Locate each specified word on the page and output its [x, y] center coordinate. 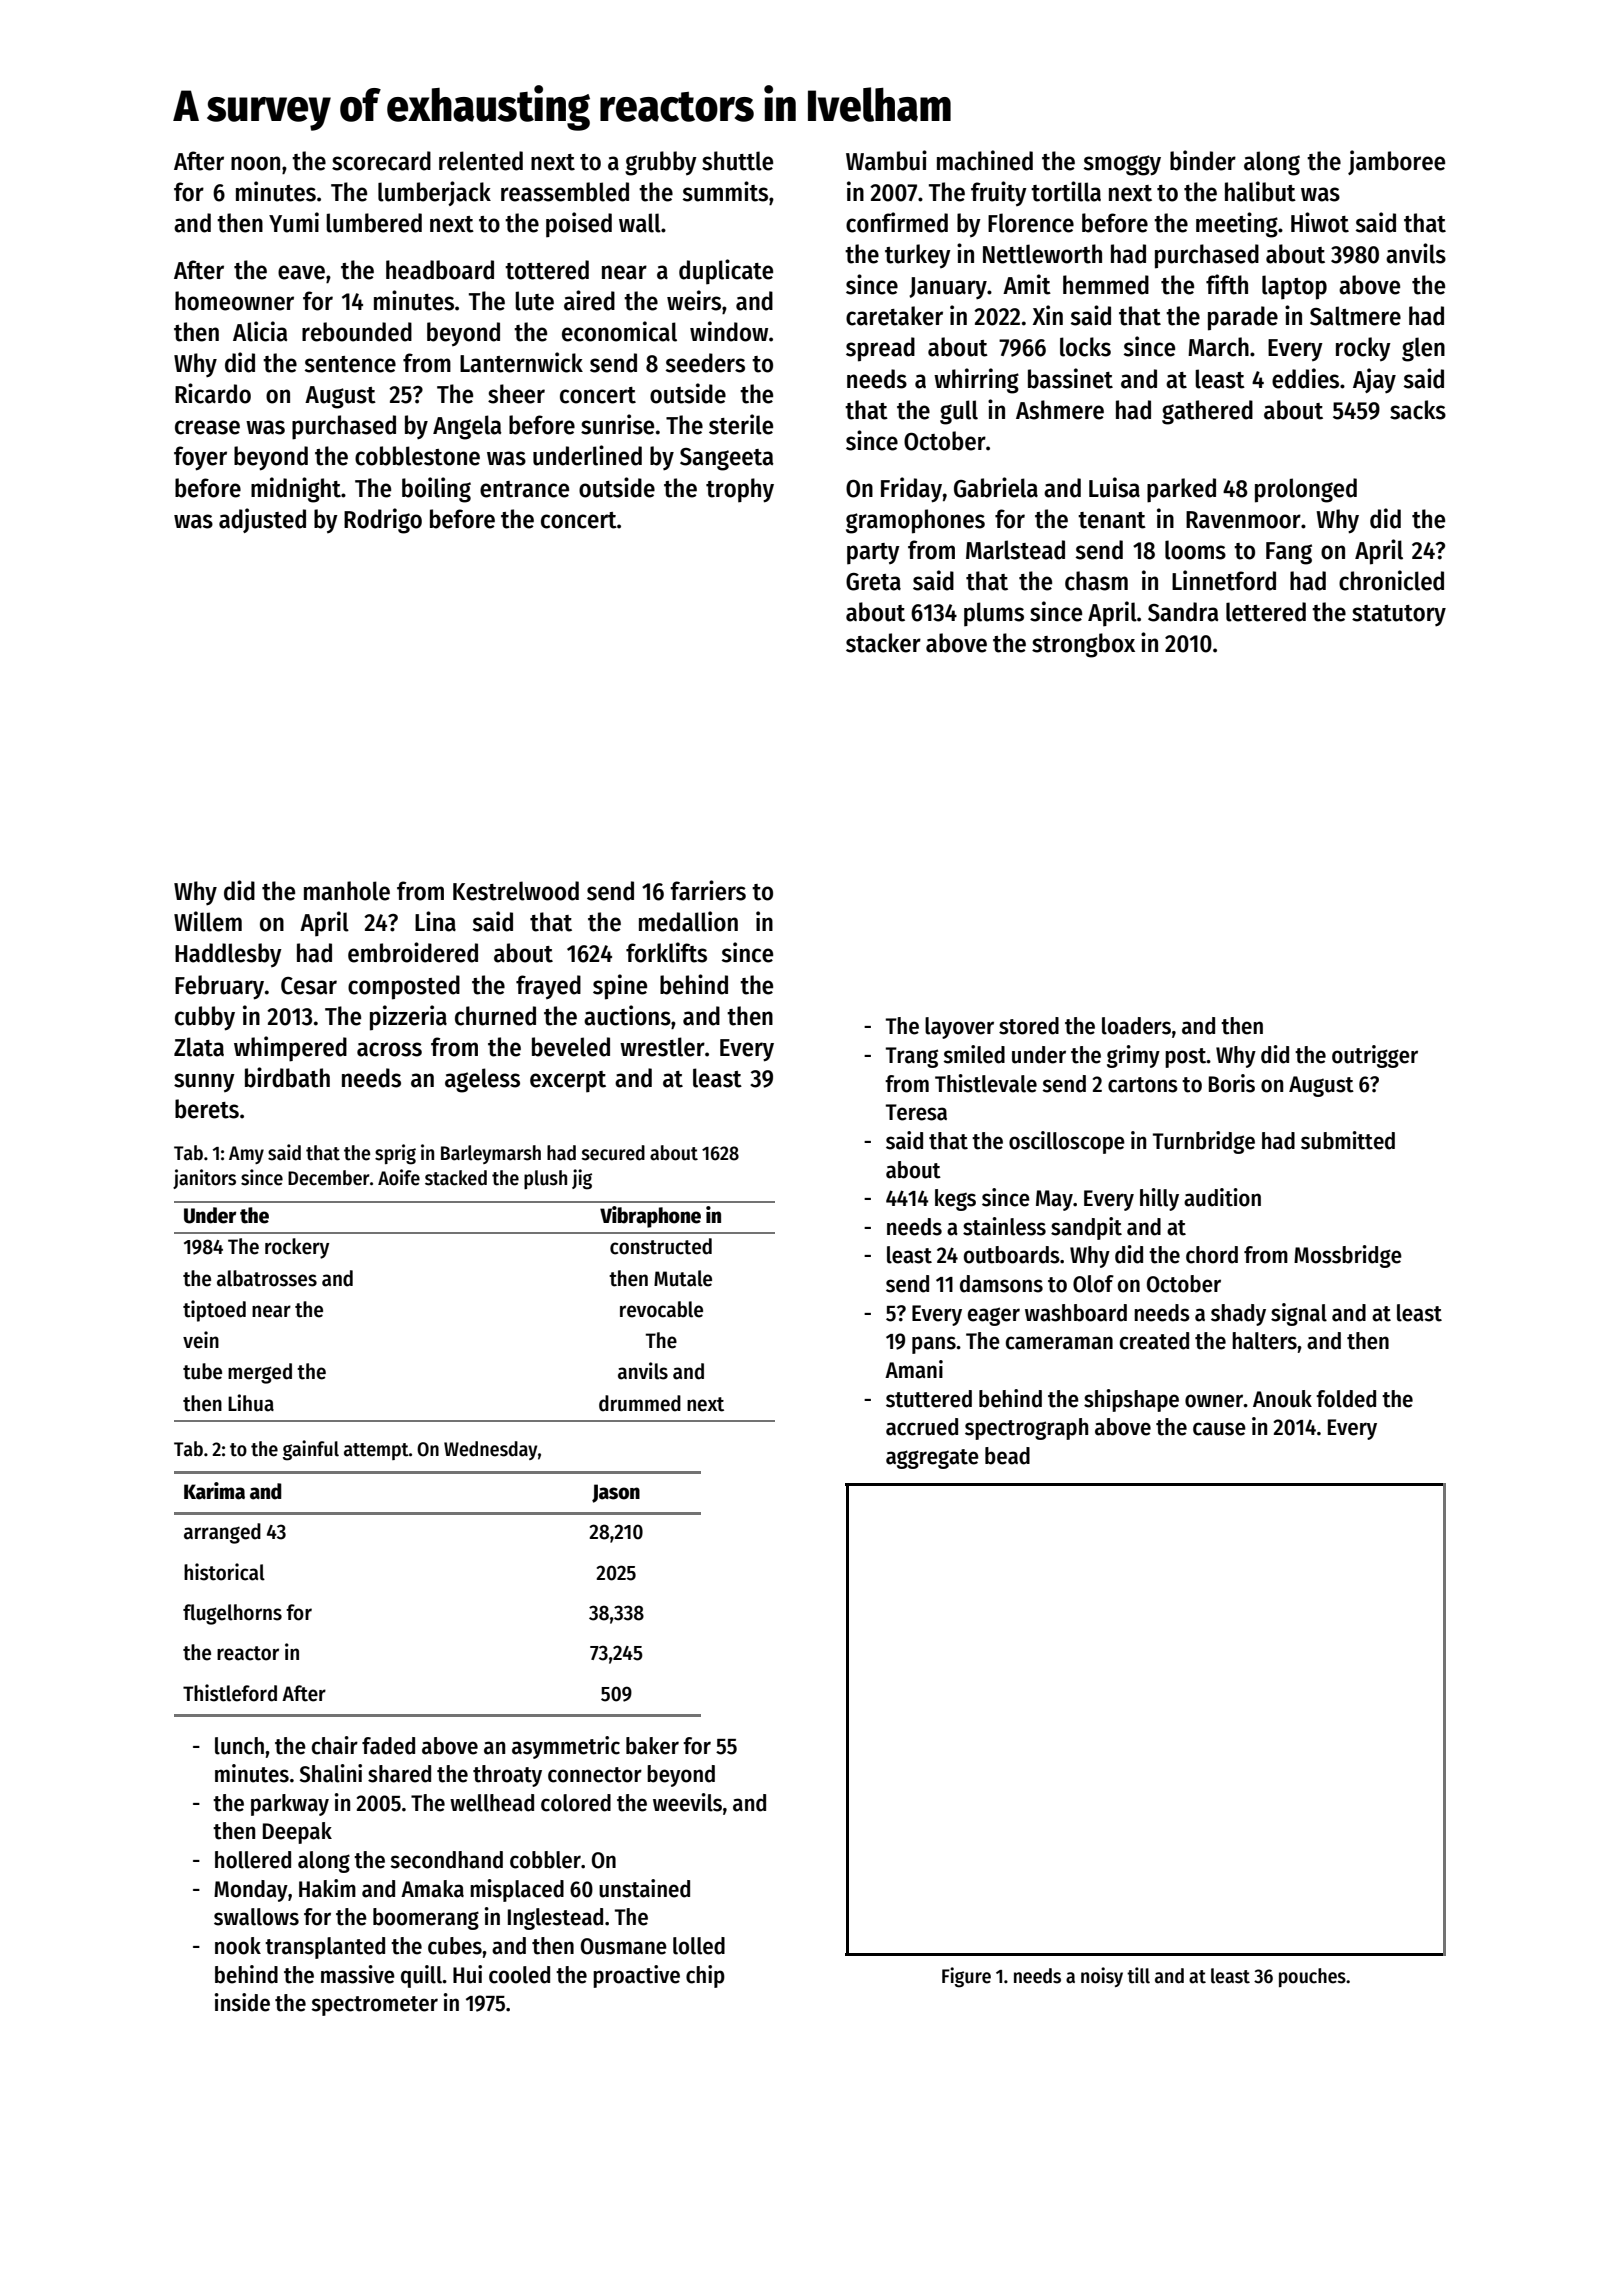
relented [481, 161]
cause [1219, 1429]
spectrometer [374, 2006]
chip [705, 1976]
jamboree [1396, 162]
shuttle [737, 161]
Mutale [683, 1278]
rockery [297, 1248]
